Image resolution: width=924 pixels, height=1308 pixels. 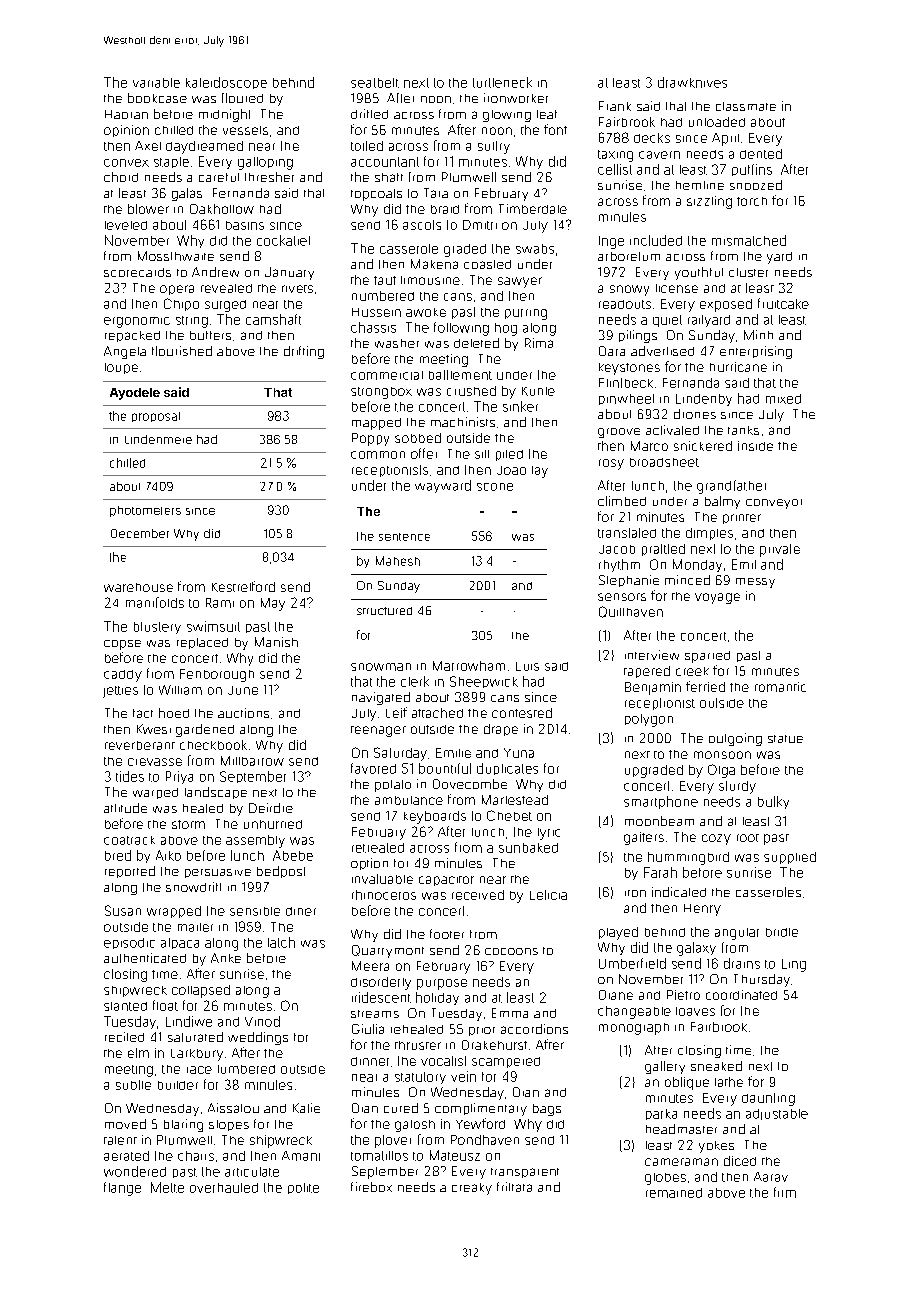 What do you see at coordinates (138, 1053) in the page?
I see `elm` at bounding box center [138, 1053].
